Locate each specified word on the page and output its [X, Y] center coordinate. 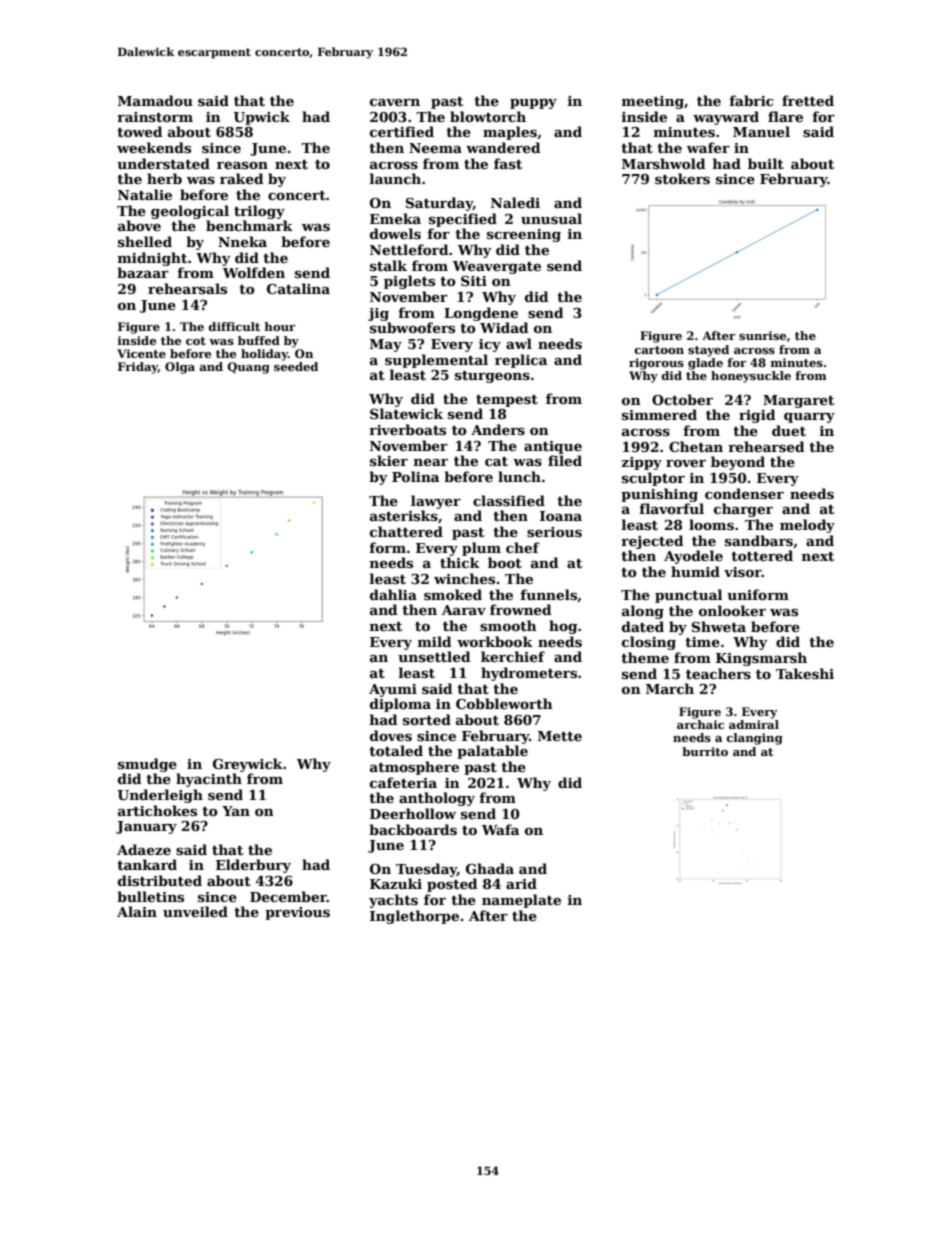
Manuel [761, 131]
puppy [533, 104]
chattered [406, 531]
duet [789, 430]
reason [242, 165]
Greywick [248, 765]
